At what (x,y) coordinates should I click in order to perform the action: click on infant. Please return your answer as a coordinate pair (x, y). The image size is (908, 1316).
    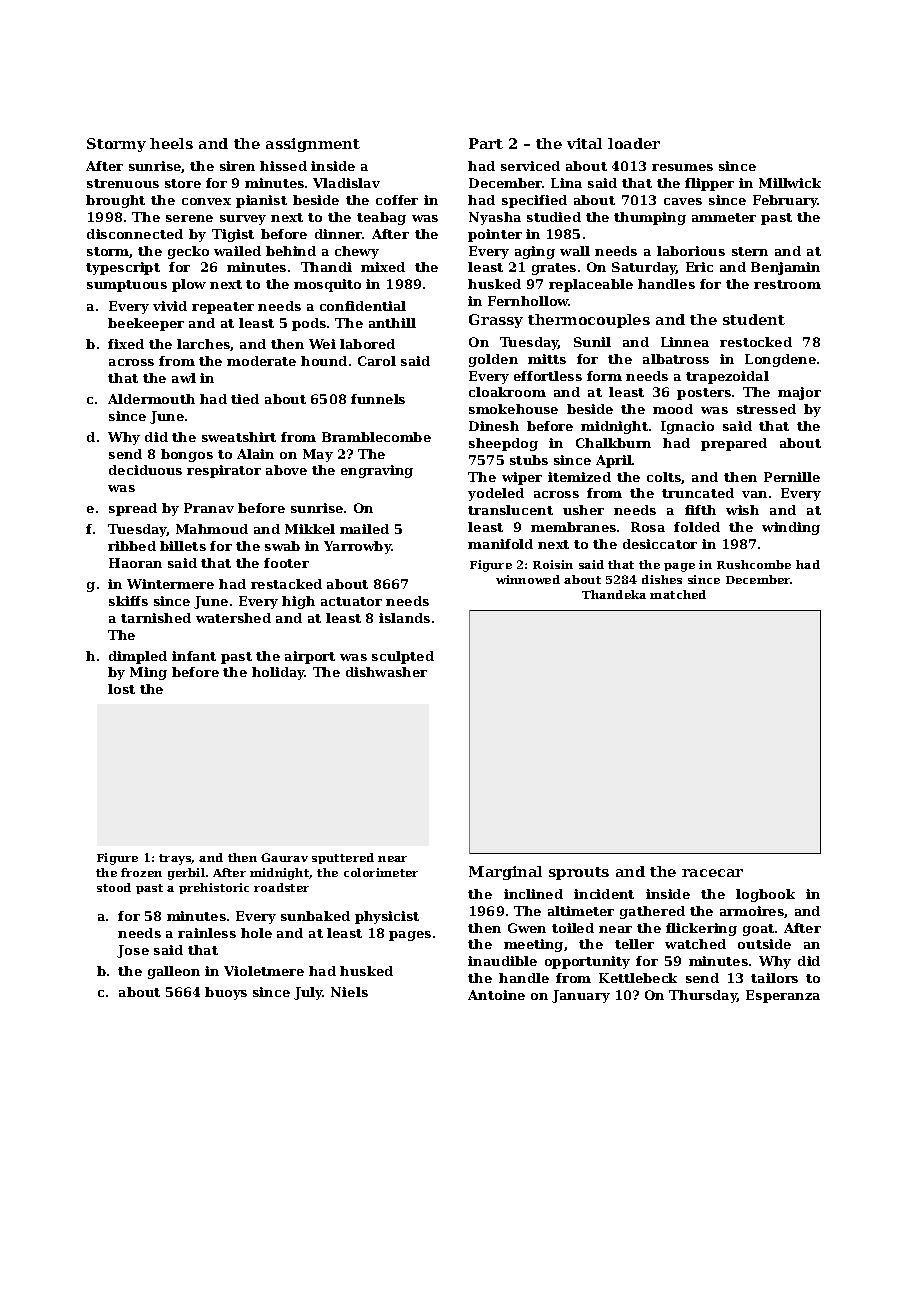
    Looking at the image, I should click on (194, 656).
